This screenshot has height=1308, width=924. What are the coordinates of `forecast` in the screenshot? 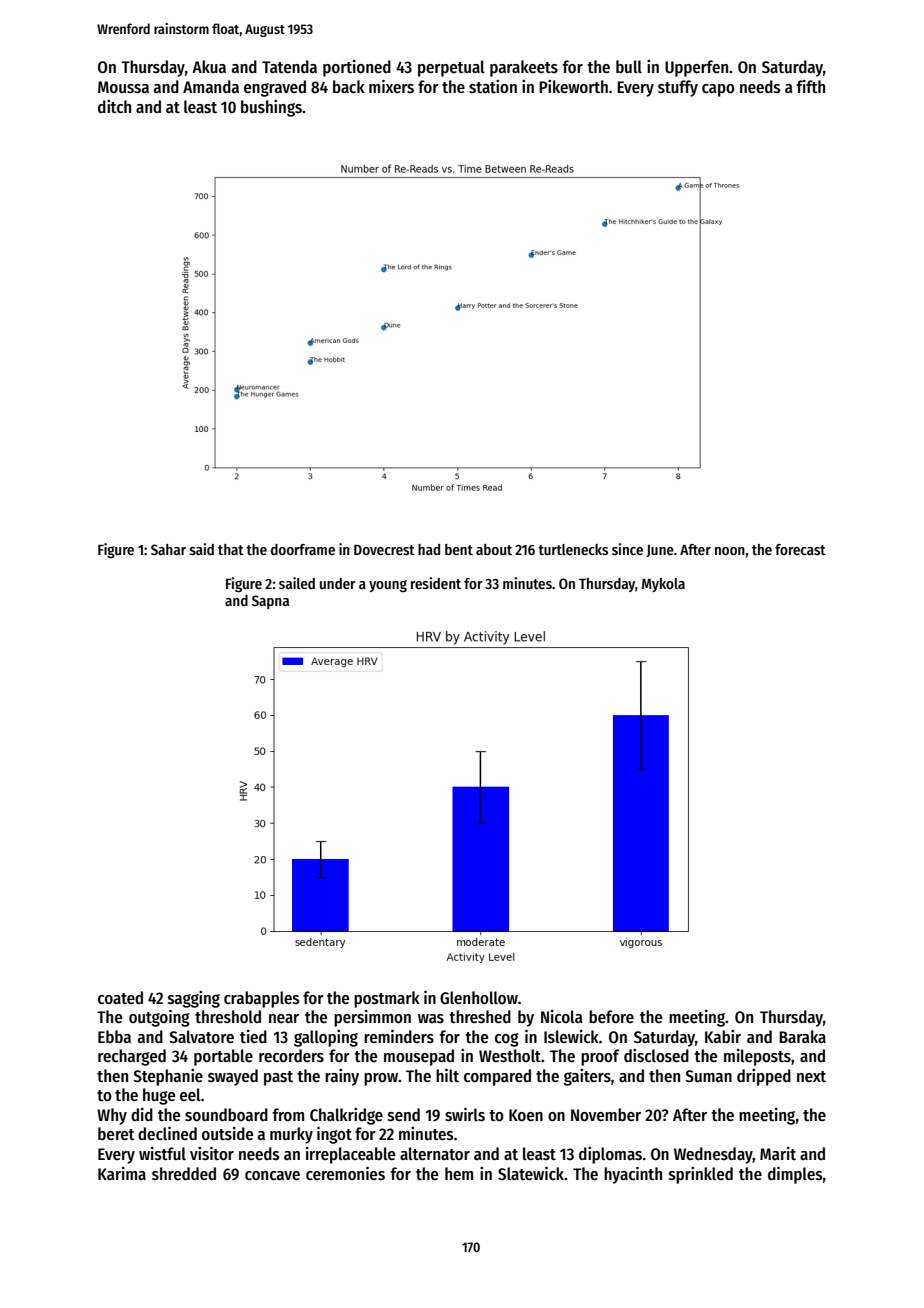 It's located at (800, 549).
